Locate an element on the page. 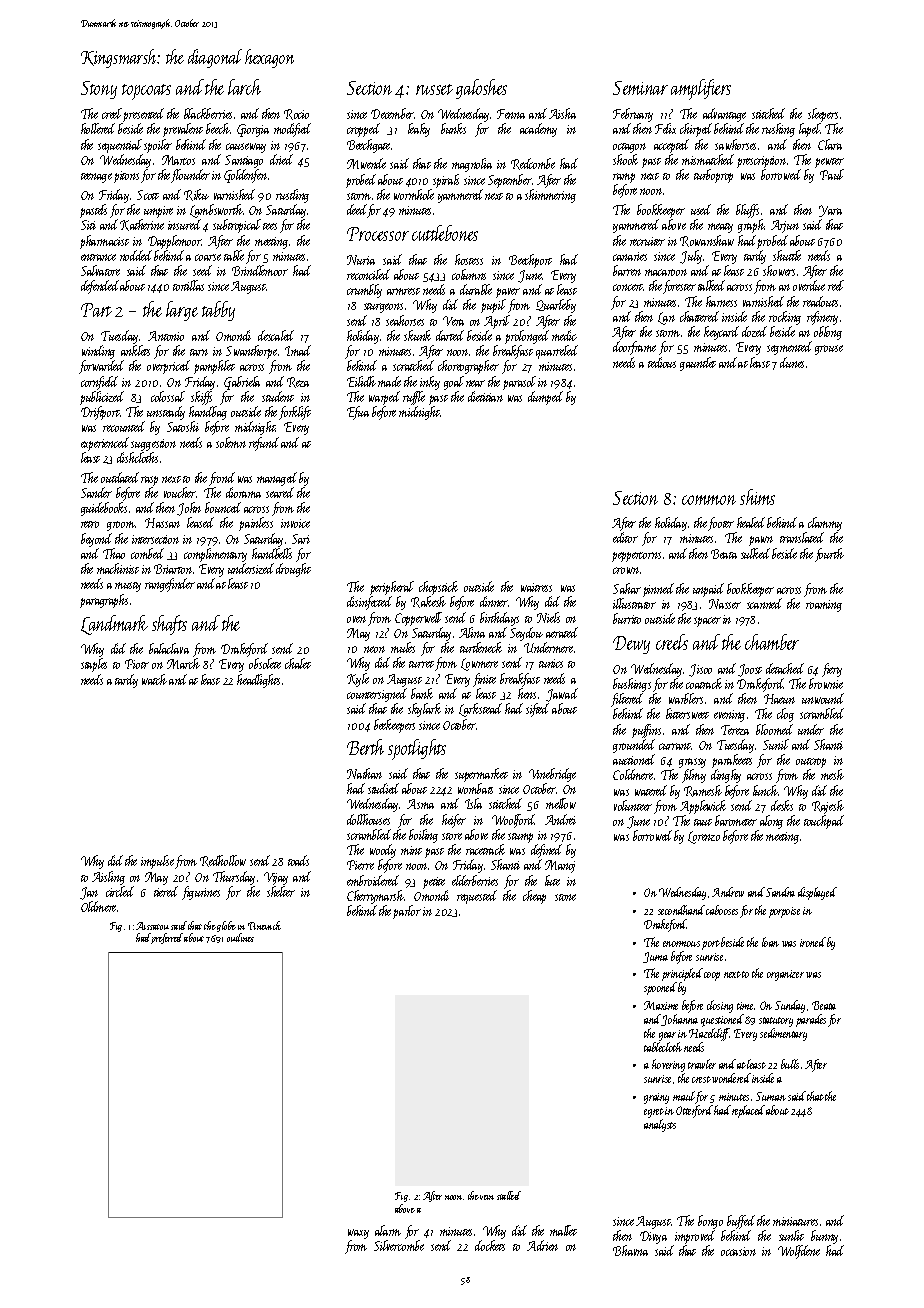  grouse is located at coordinates (829, 350).
